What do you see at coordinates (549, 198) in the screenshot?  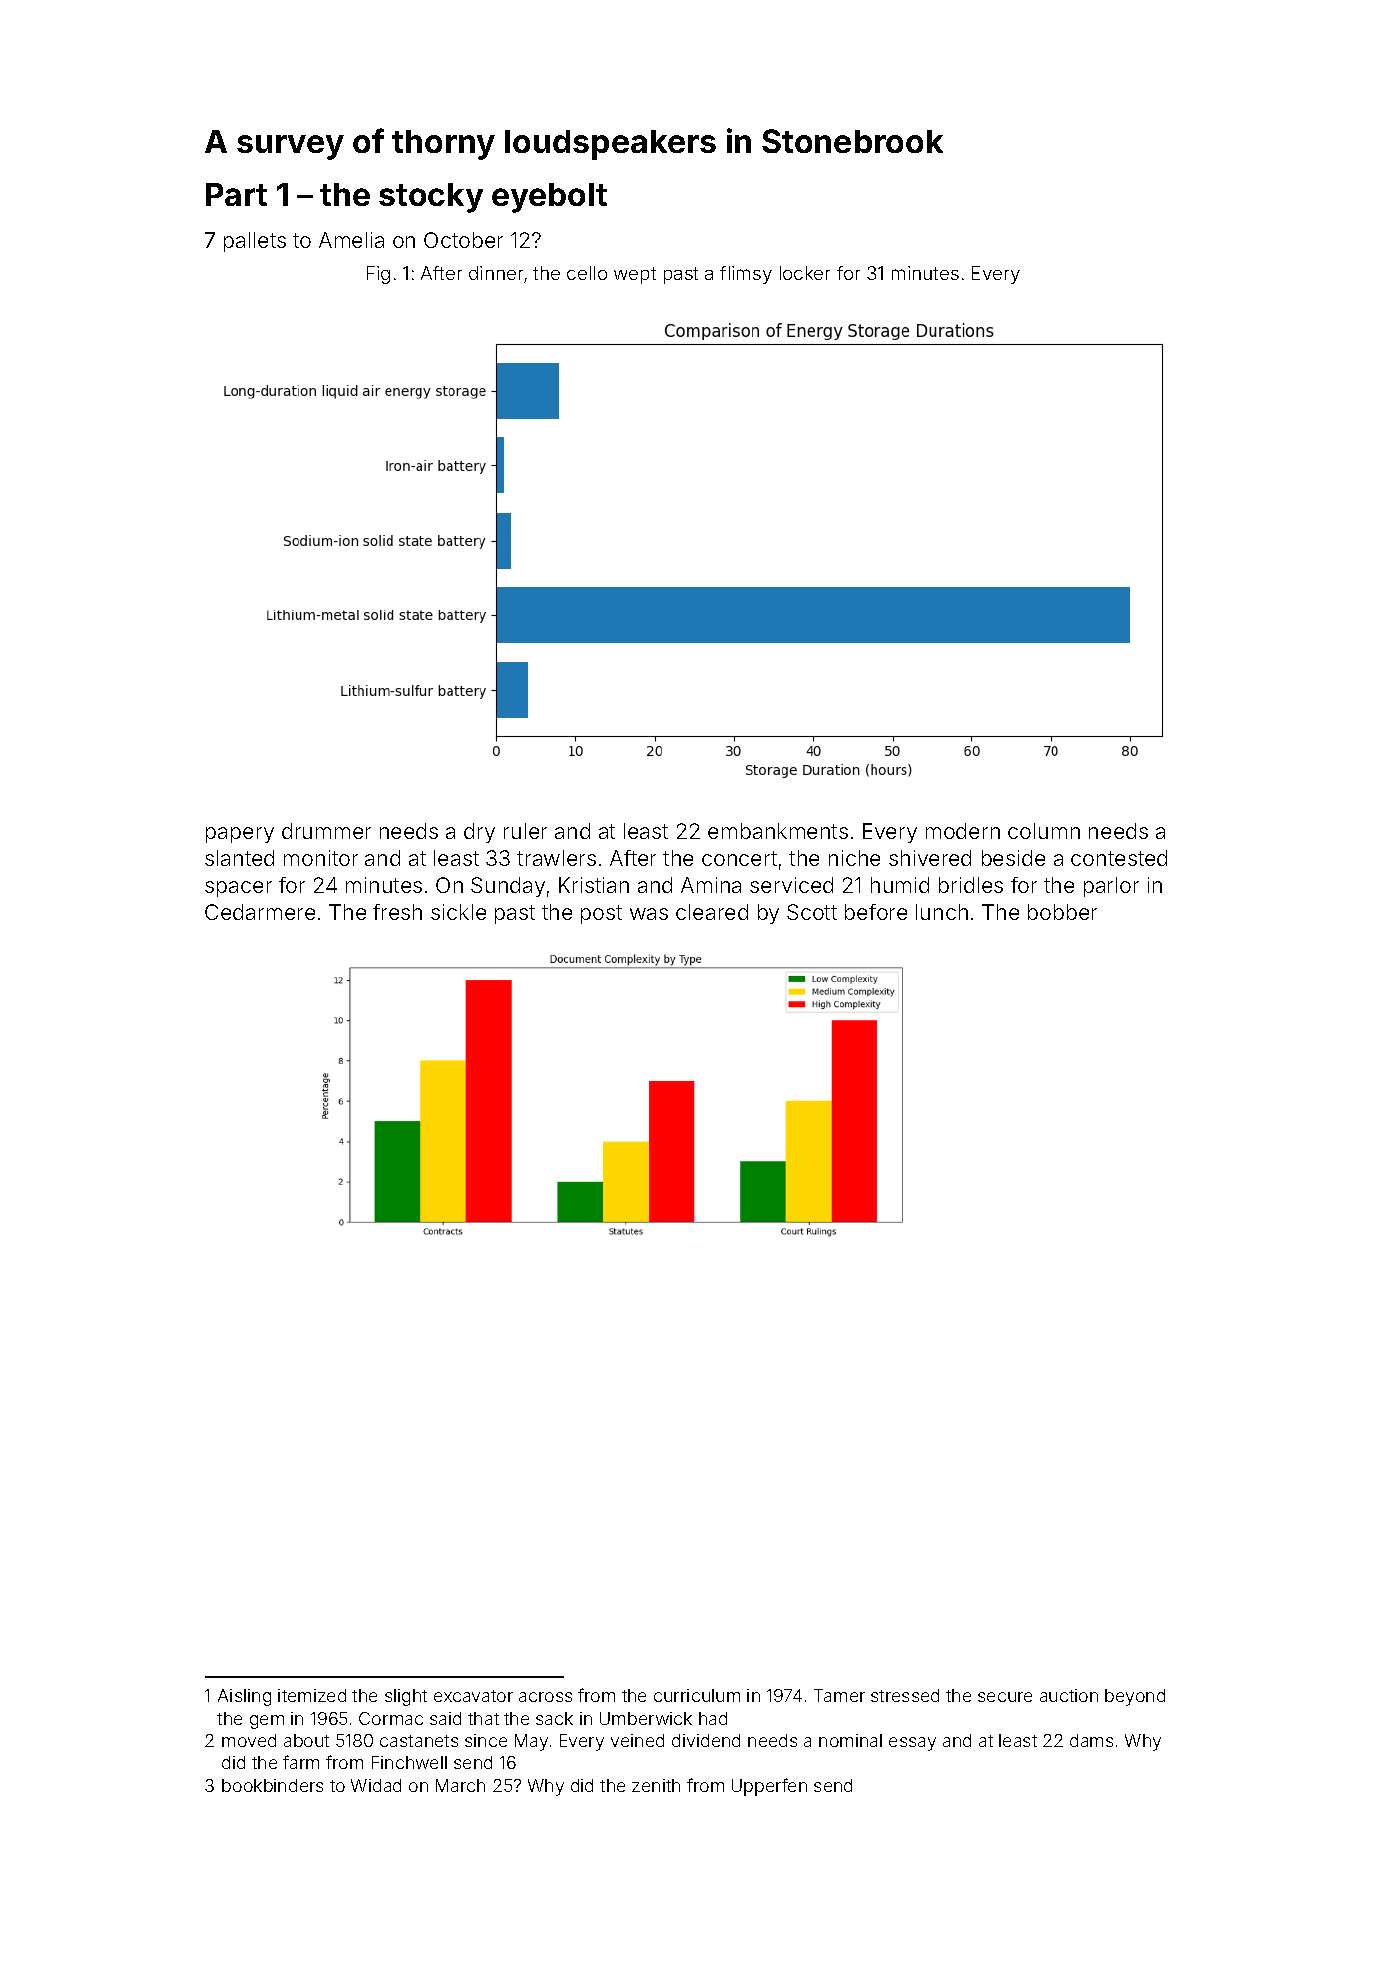 I see `eyebolt` at bounding box center [549, 198].
